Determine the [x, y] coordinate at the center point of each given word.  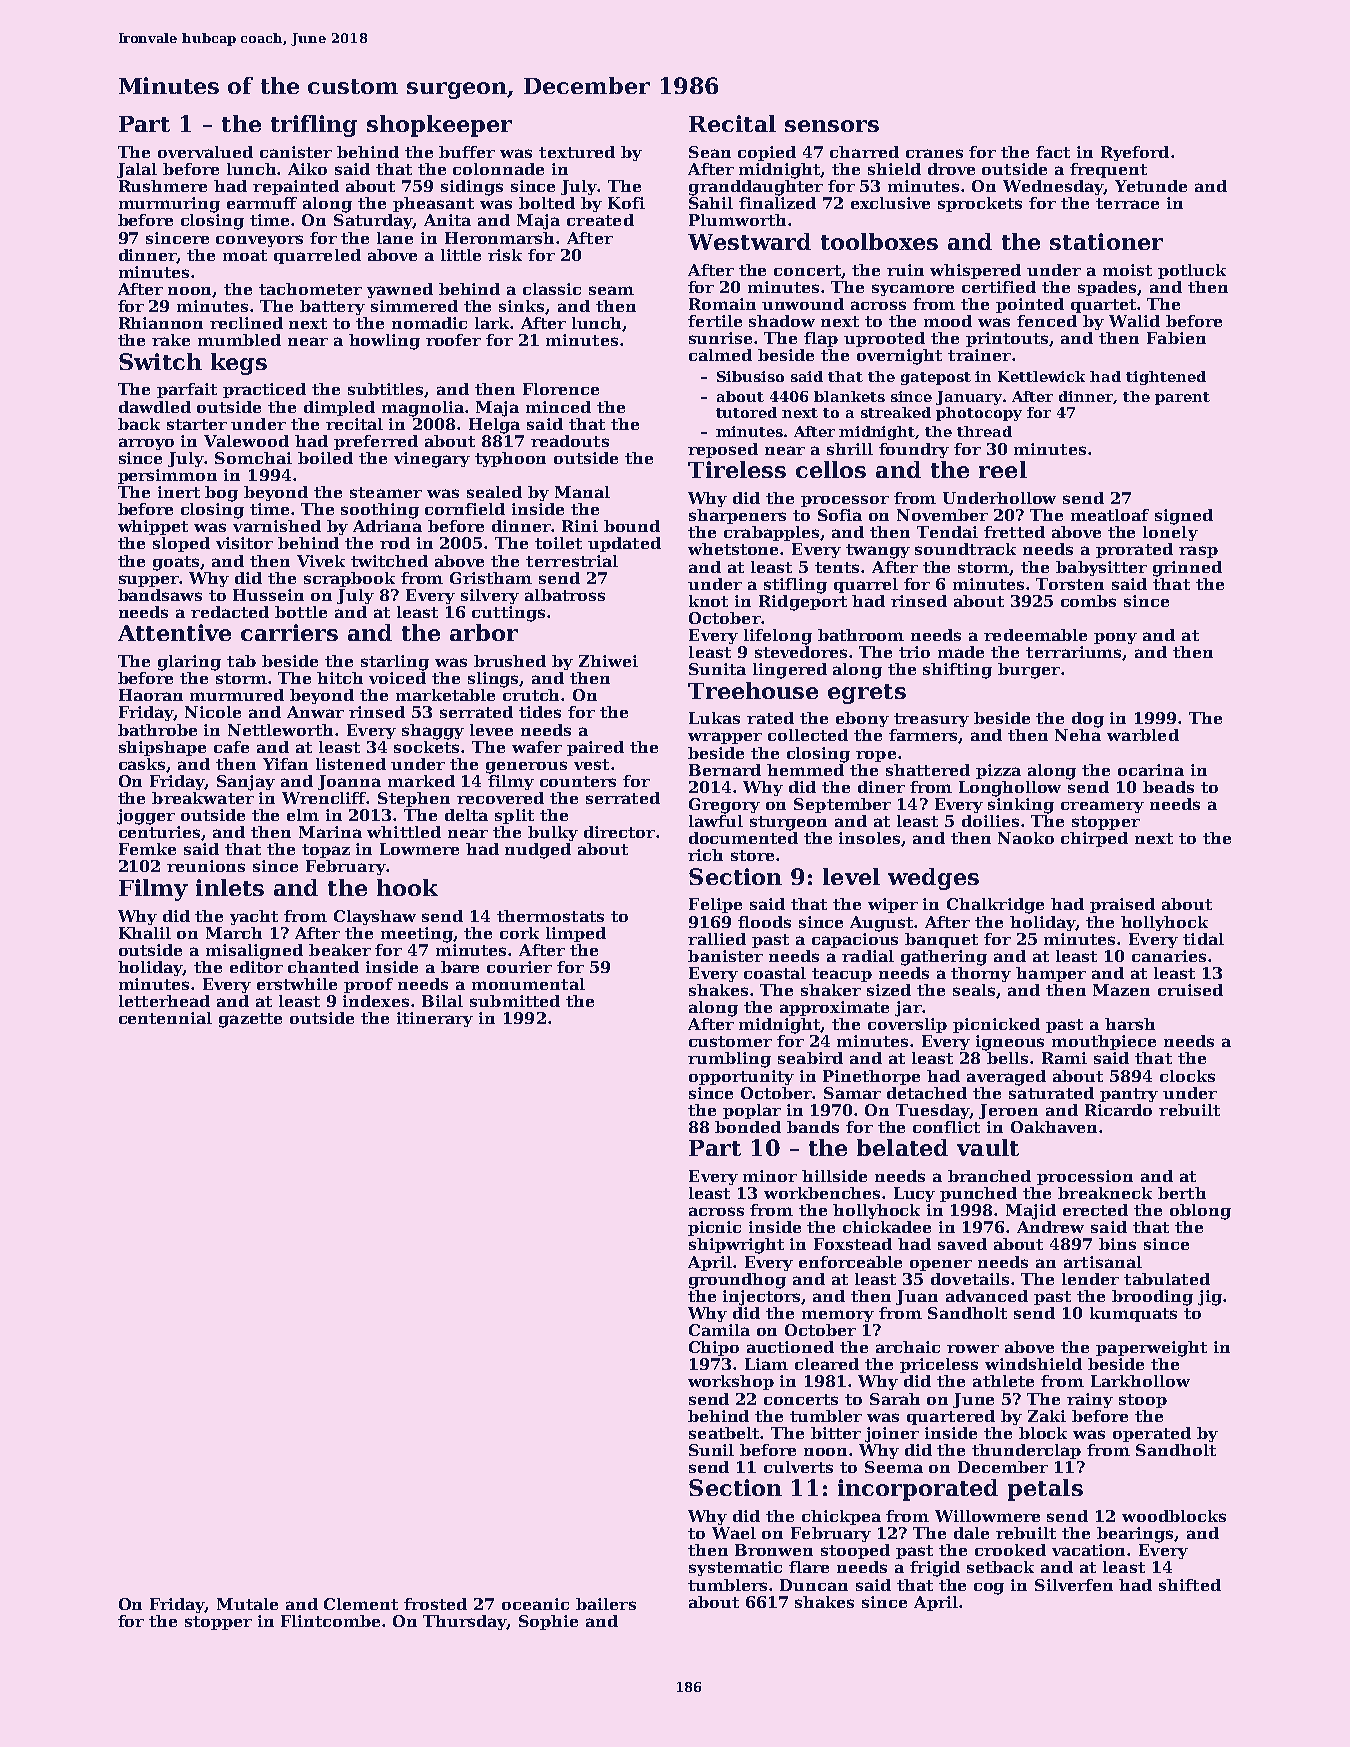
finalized [777, 203]
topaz [326, 851]
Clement [361, 1604]
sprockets [980, 204]
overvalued [205, 152]
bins [1117, 1244]
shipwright [736, 1246]
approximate [834, 1008]
